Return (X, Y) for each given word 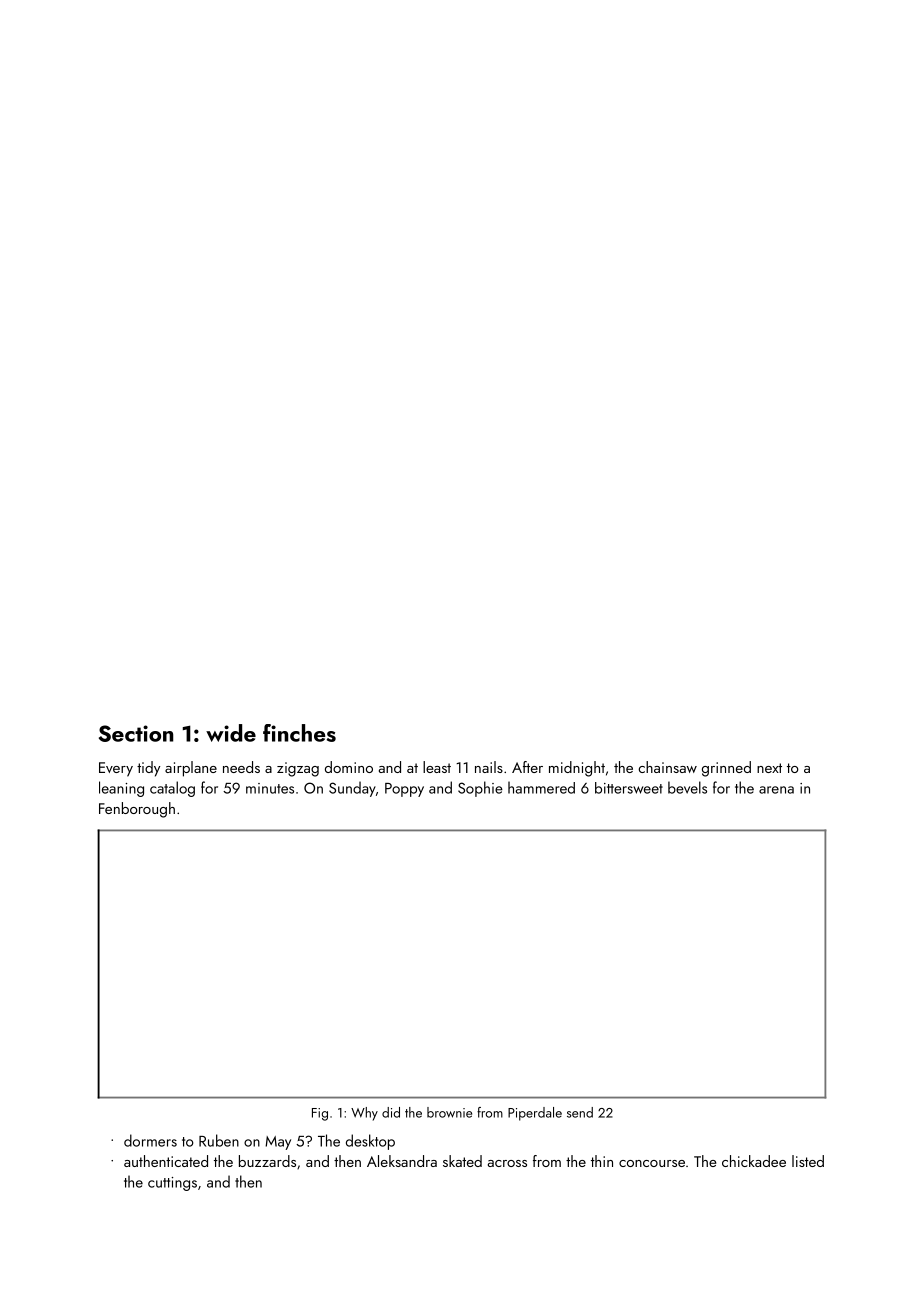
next (769, 768)
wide (231, 733)
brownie (449, 1112)
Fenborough (137, 810)
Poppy (404, 790)
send (580, 1112)
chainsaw (667, 767)
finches (299, 733)
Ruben (219, 1140)
